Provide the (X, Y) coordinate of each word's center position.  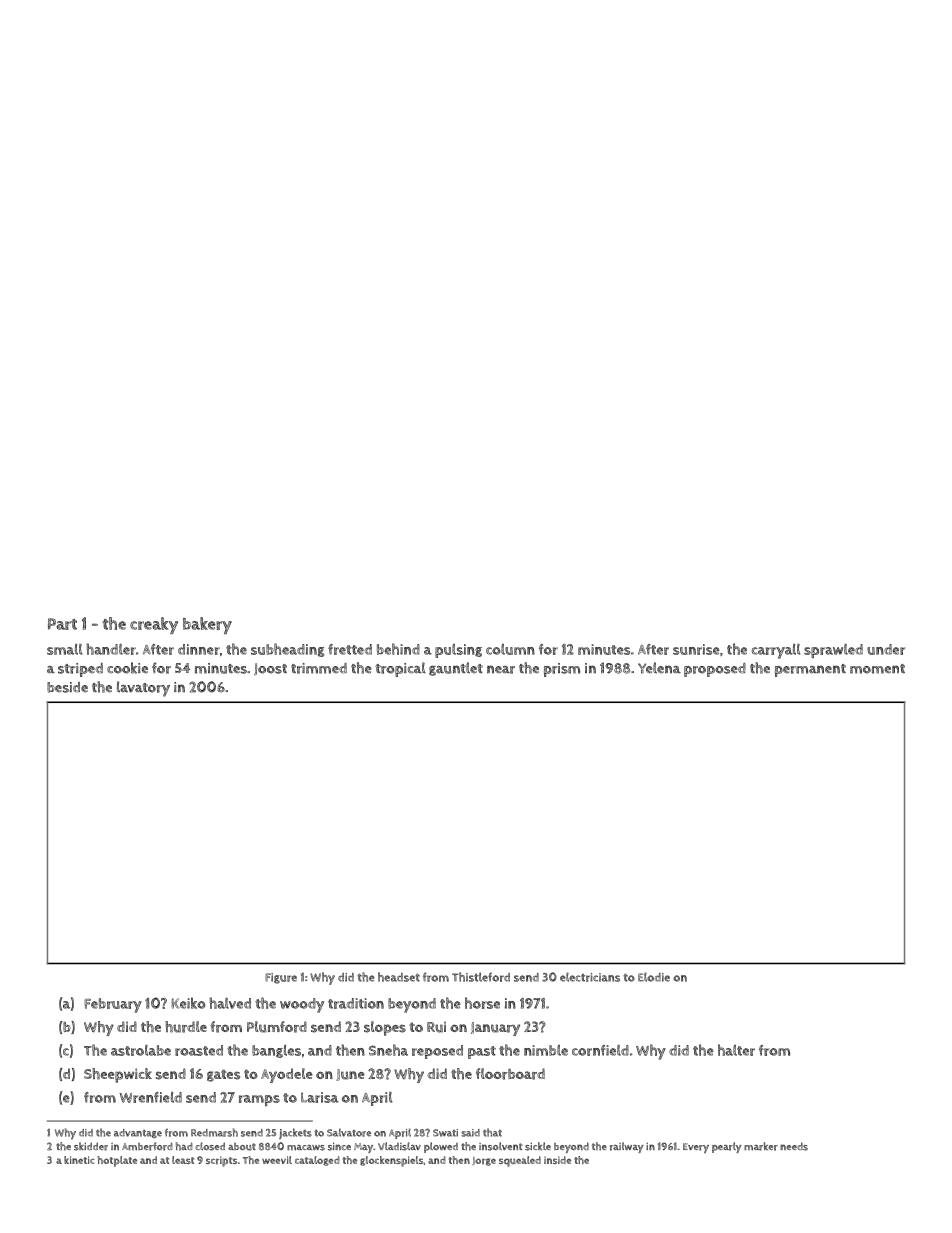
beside (67, 687)
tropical (400, 669)
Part (62, 624)
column (510, 649)
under (886, 649)
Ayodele (287, 1075)
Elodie (654, 977)
